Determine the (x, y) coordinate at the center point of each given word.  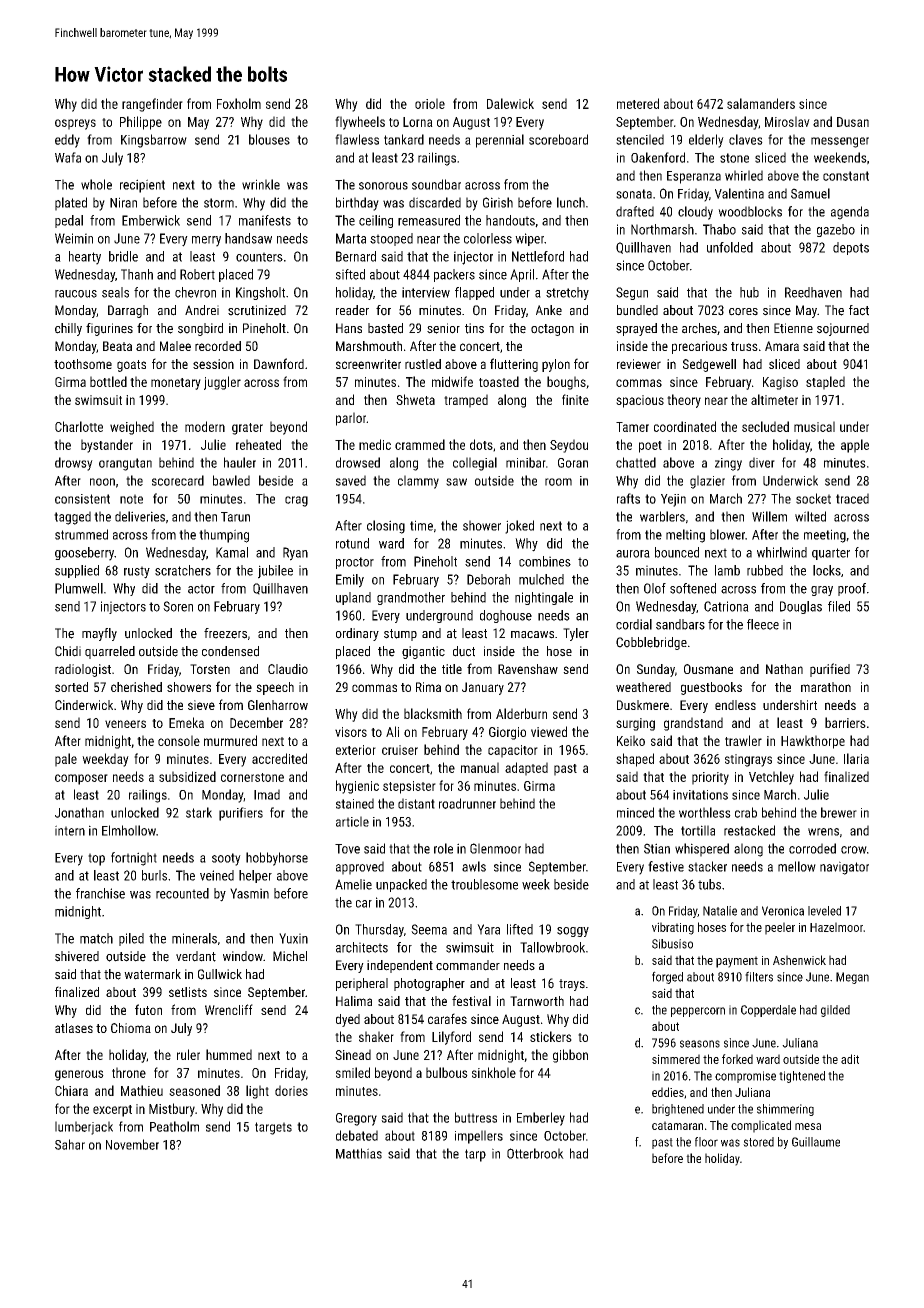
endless (735, 705)
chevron (195, 292)
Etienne (793, 328)
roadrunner (467, 803)
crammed (420, 444)
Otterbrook (535, 1153)
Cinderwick (84, 705)
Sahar (70, 1144)
